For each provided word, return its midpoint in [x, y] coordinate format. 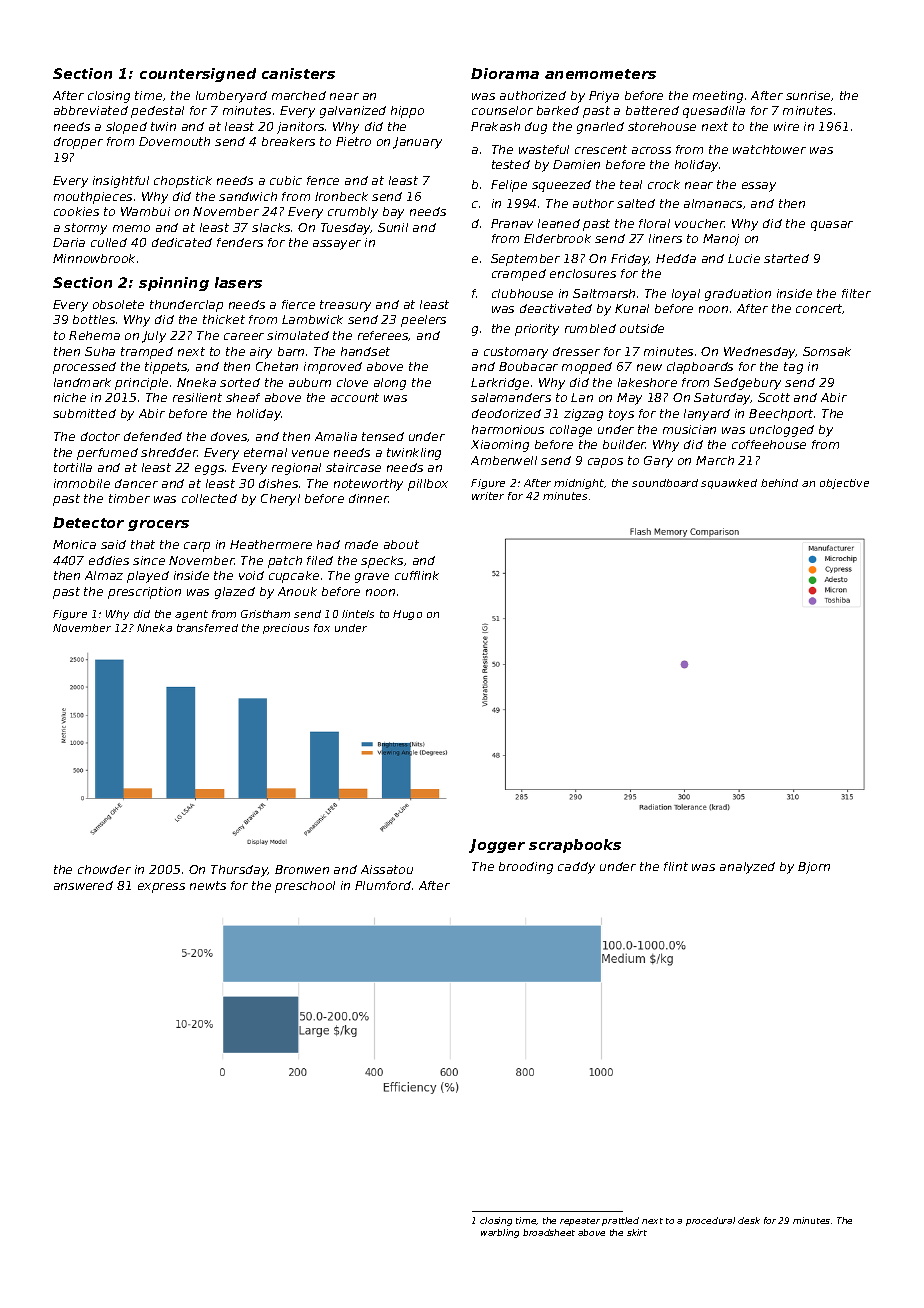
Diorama [505, 73]
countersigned [198, 75]
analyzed [747, 868]
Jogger [497, 846]
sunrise [808, 95]
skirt [637, 1232]
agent [191, 615]
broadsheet [549, 1232]
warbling [500, 1233]
